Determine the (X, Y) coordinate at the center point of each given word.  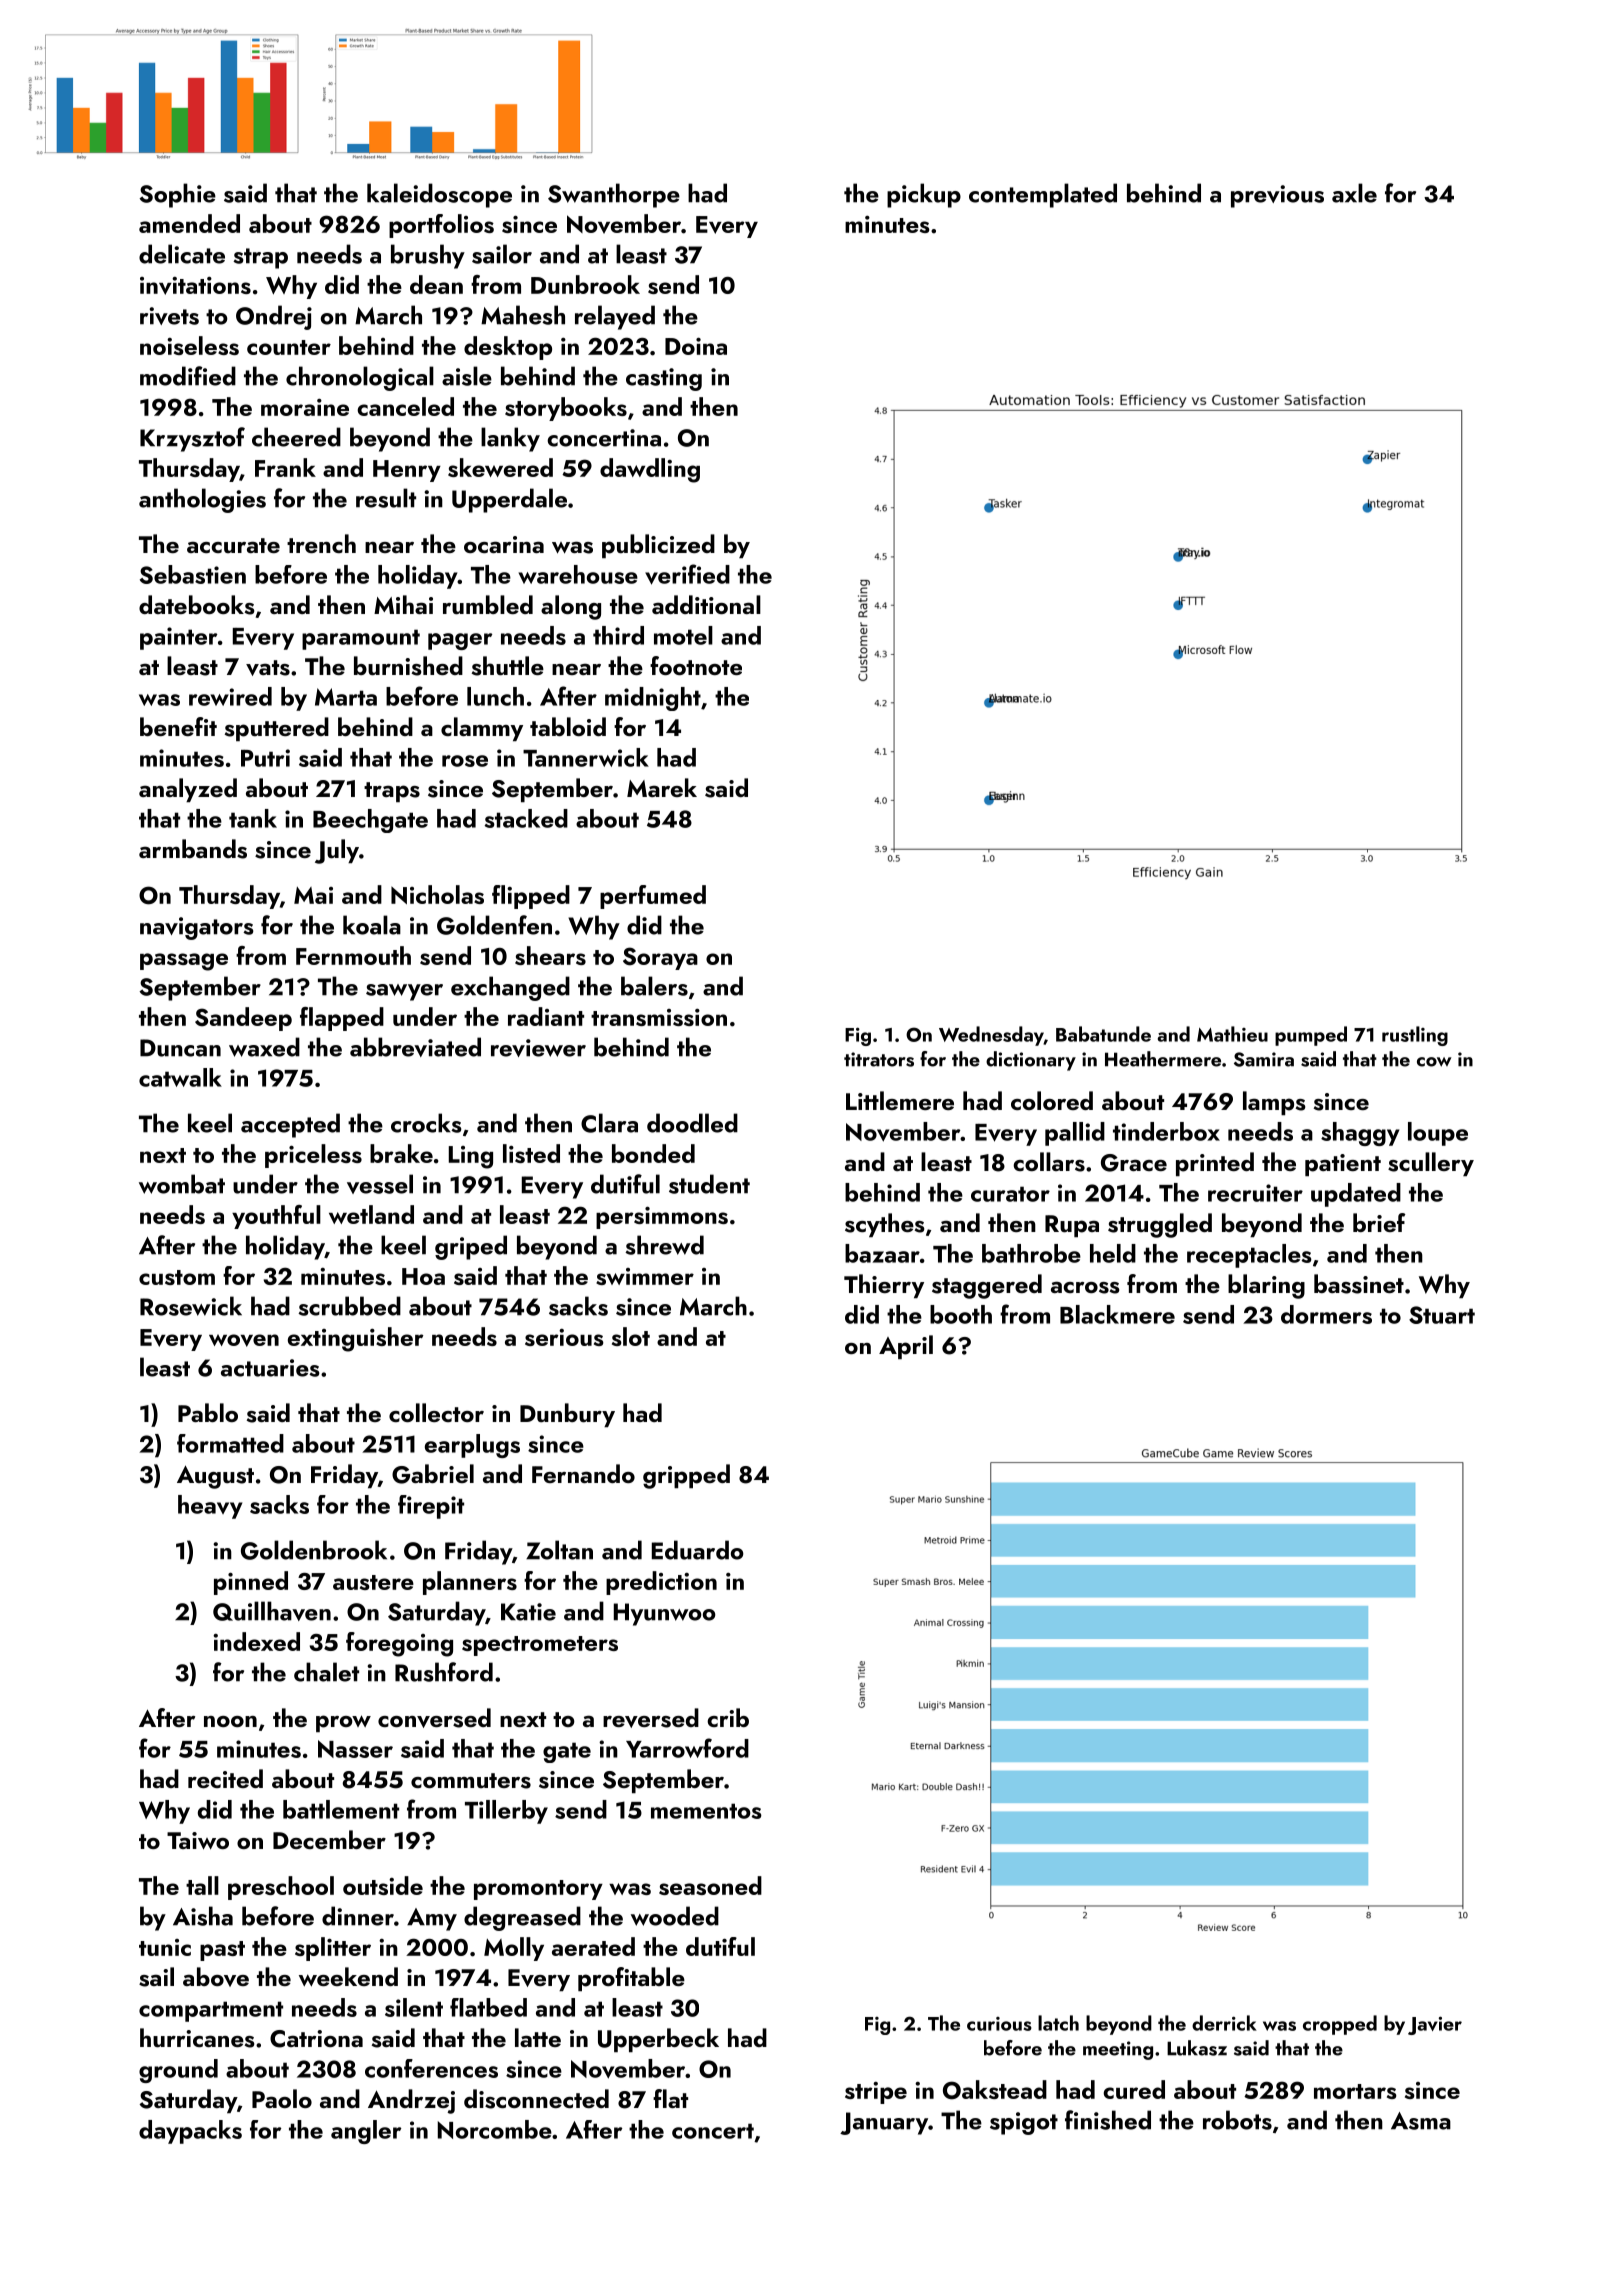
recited (225, 1778)
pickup (924, 195)
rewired (230, 696)
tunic (165, 1947)
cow (1434, 1062)
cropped (1340, 2025)
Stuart (1442, 1315)
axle (1354, 193)
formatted (230, 1443)
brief (1379, 1222)
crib (728, 1717)
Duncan (180, 1048)
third (618, 635)
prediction (661, 1583)
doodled (692, 1123)
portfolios (441, 226)
